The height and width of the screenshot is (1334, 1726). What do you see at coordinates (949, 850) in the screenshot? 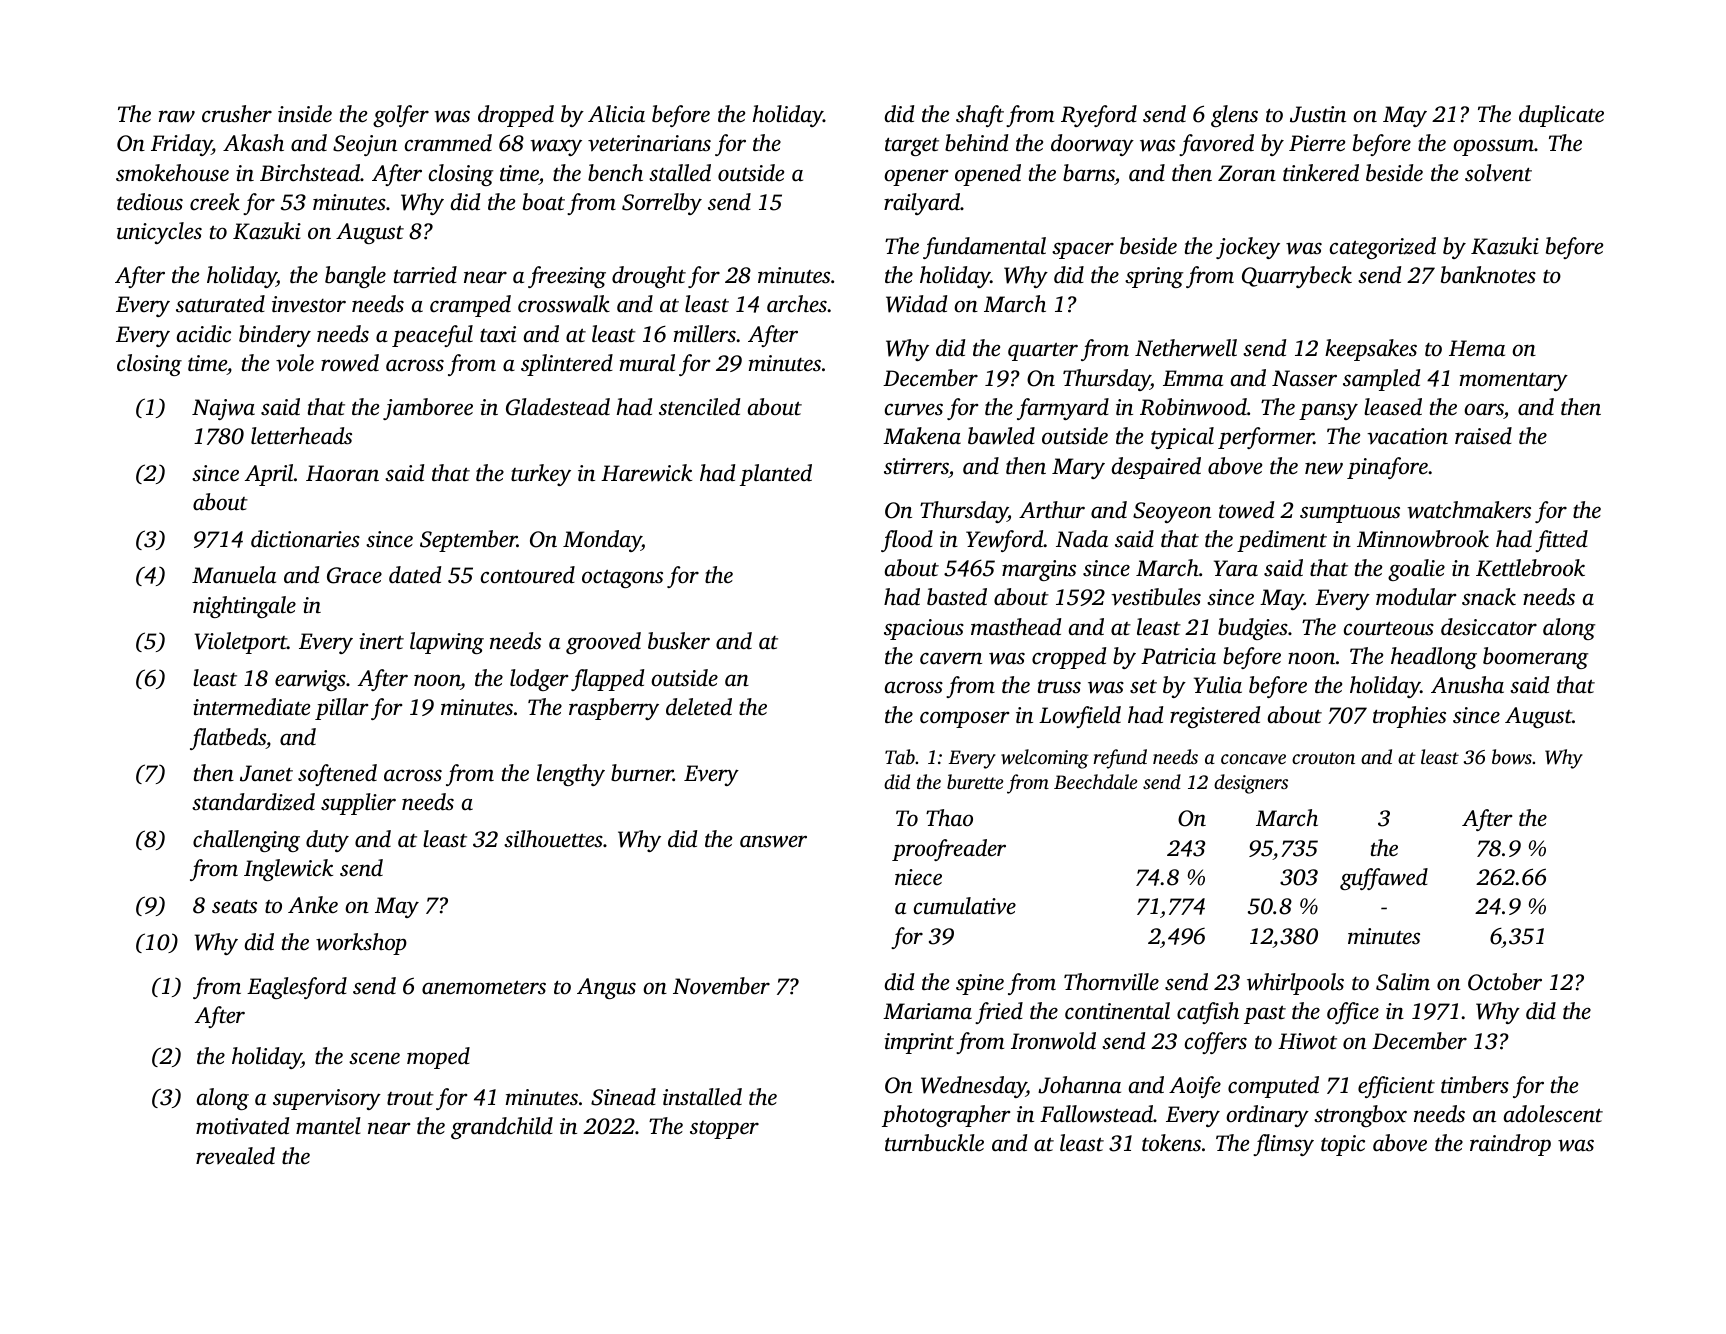
I see `proofreader` at bounding box center [949, 850].
